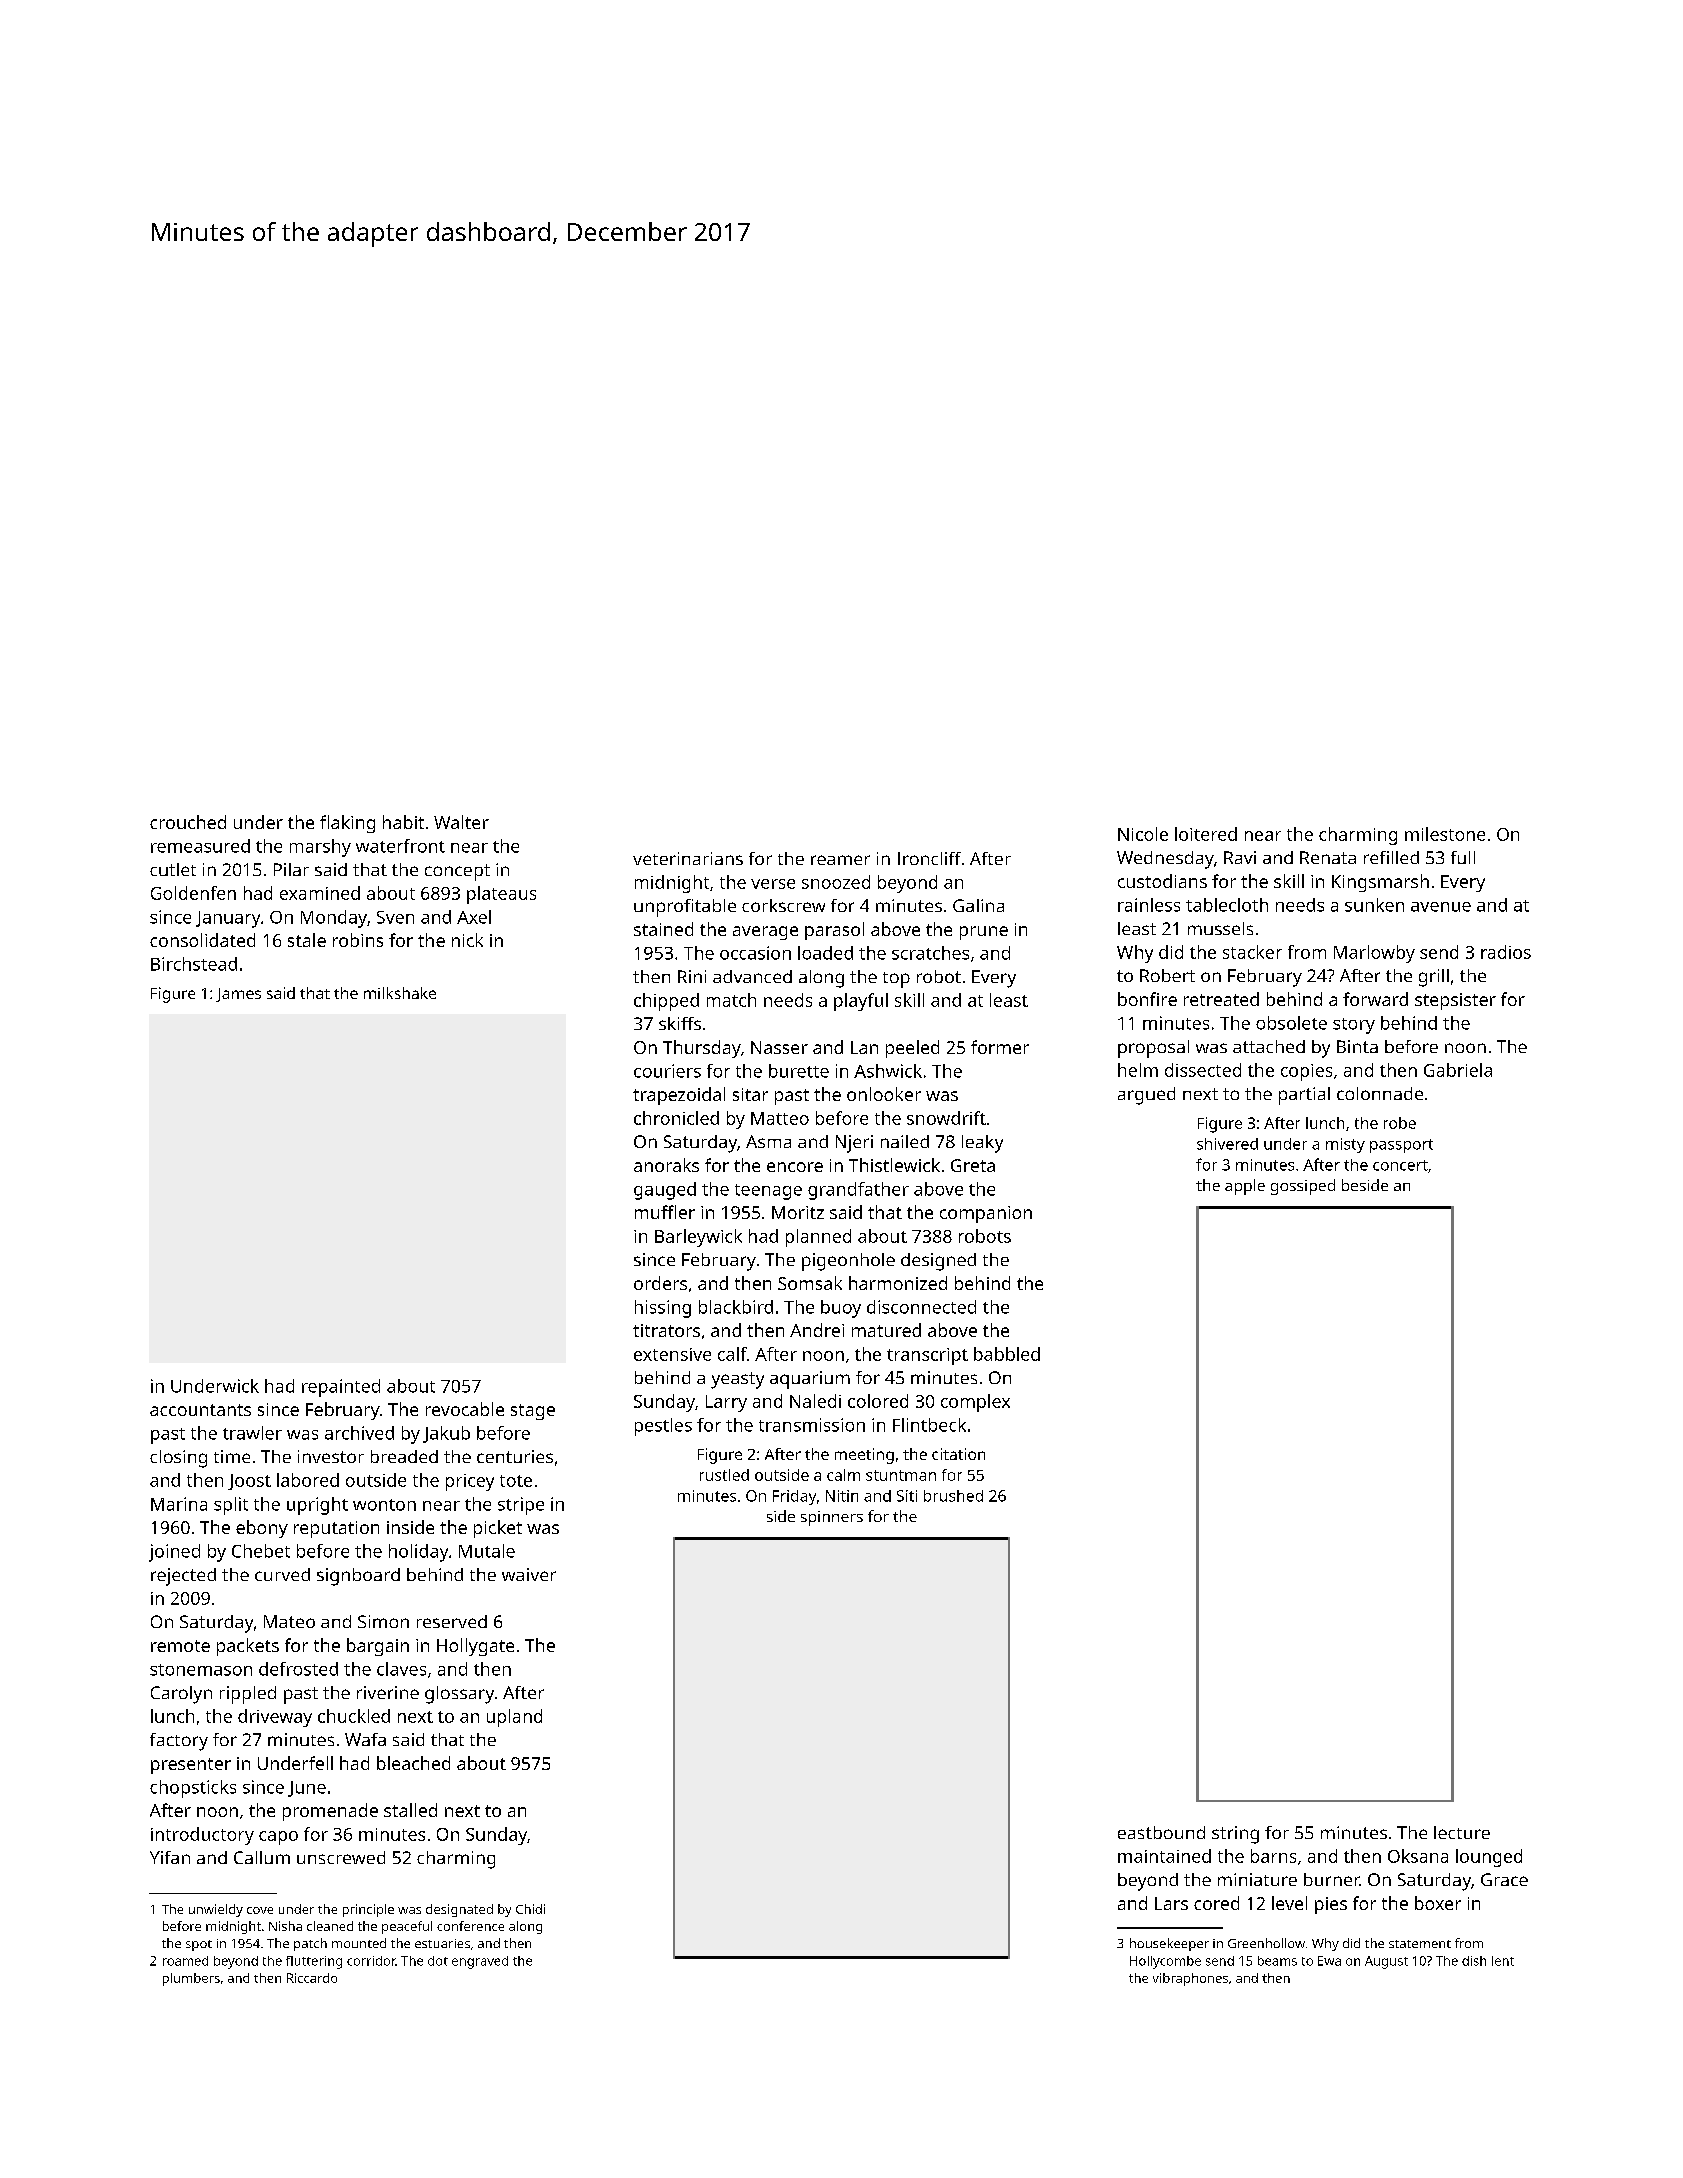 This screenshot has width=1683, height=2178. I want to click on repainted, so click(341, 1388).
